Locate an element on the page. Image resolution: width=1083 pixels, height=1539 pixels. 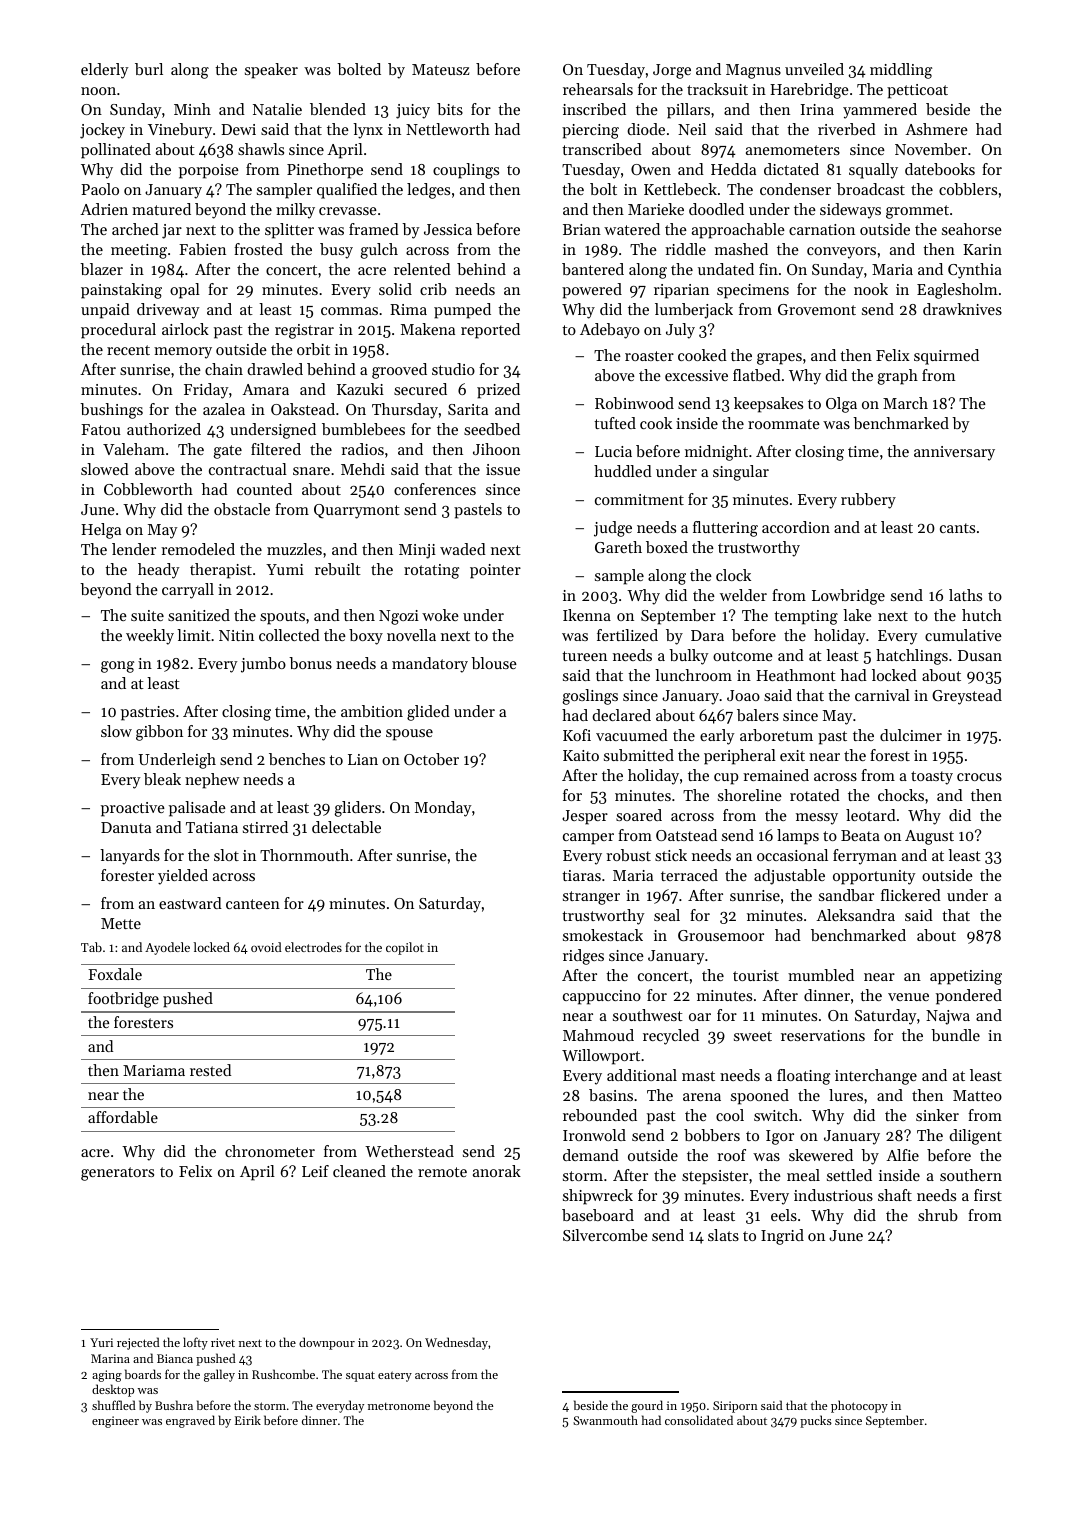
chronometer is located at coordinates (270, 1151).
